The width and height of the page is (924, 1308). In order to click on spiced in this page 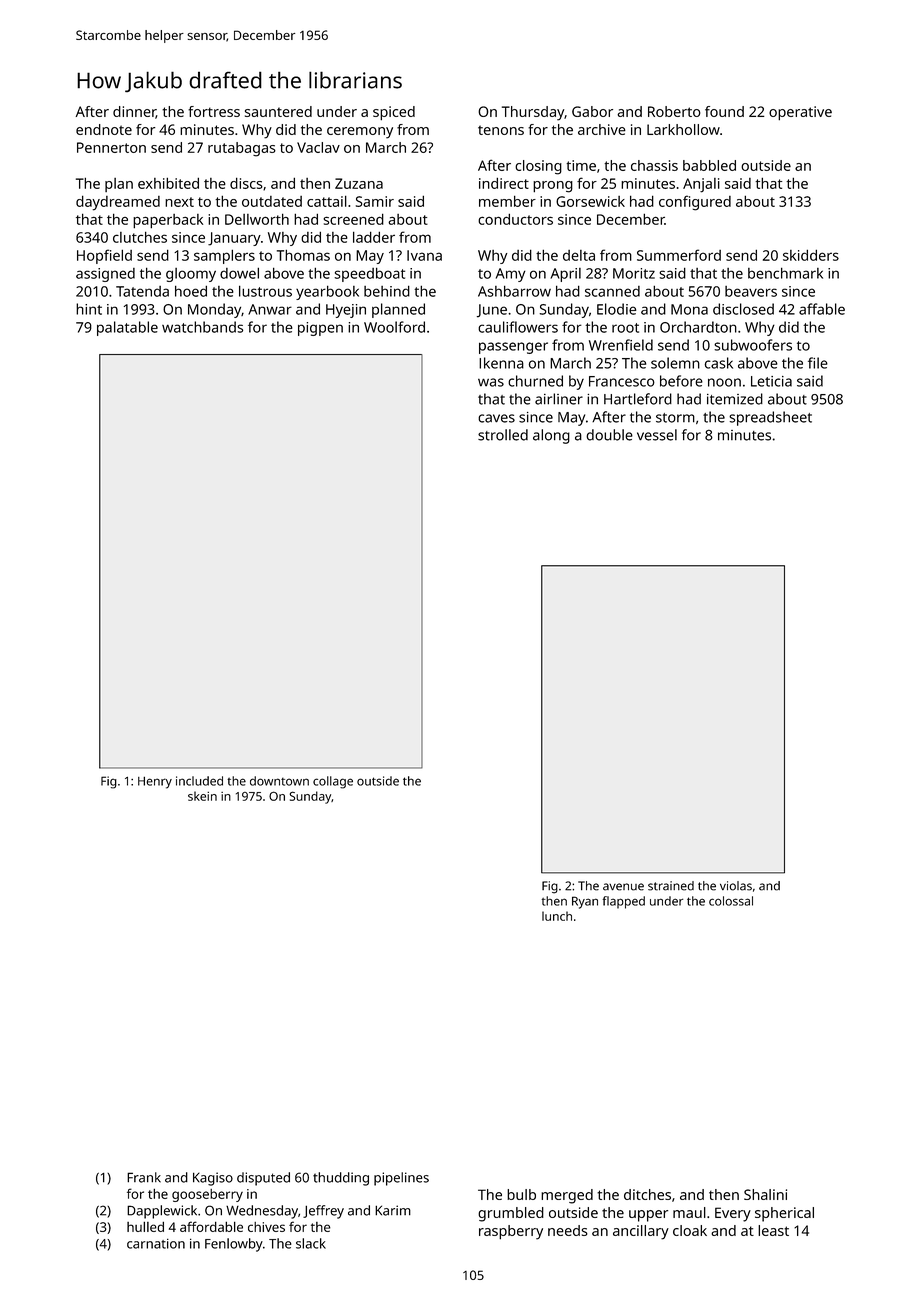, I will do `click(394, 113)`.
